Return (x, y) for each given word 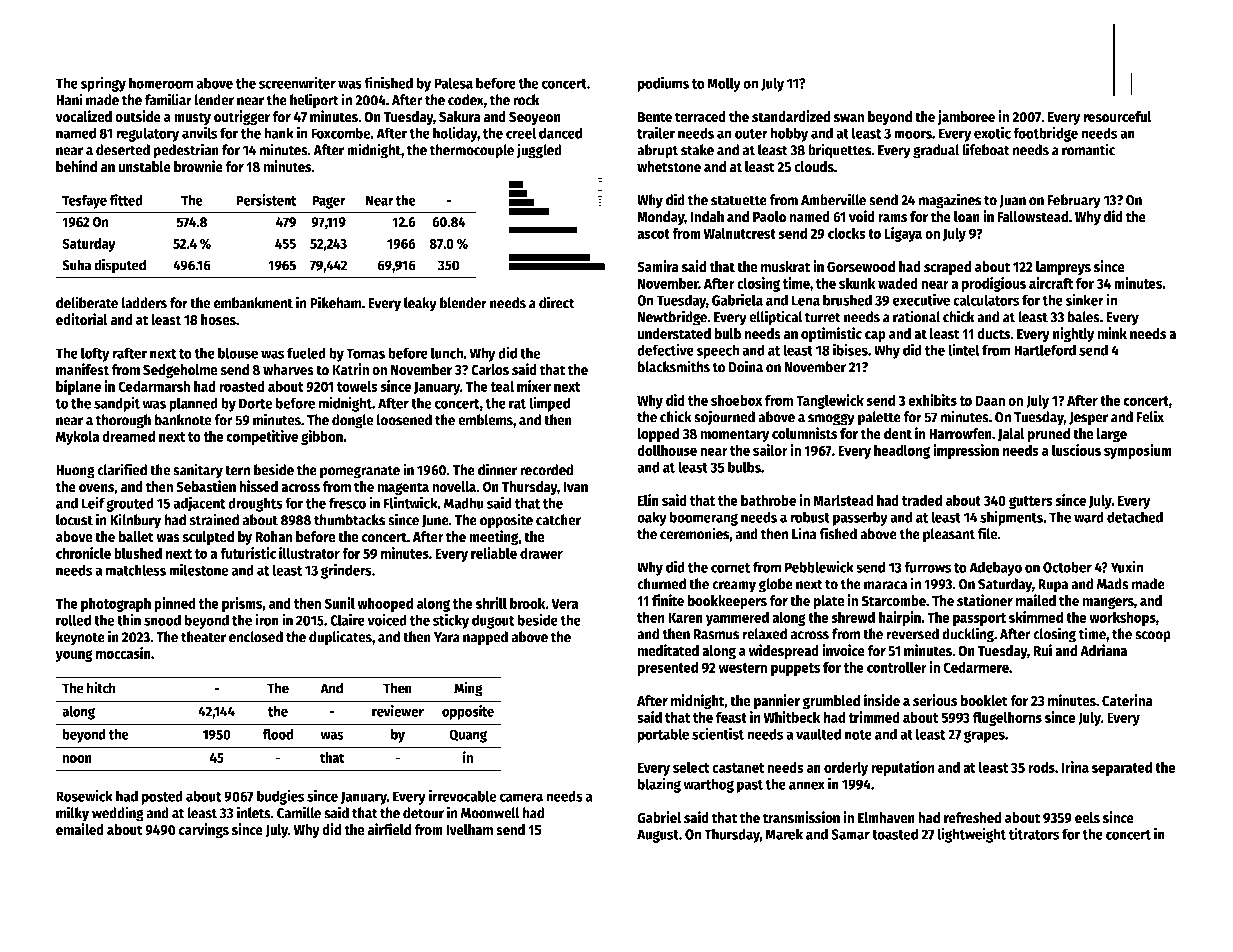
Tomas (365, 353)
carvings (203, 831)
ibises (850, 349)
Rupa (1053, 586)
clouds (814, 167)
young (74, 656)
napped (485, 638)
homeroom (161, 83)
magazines (949, 201)
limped (549, 404)
